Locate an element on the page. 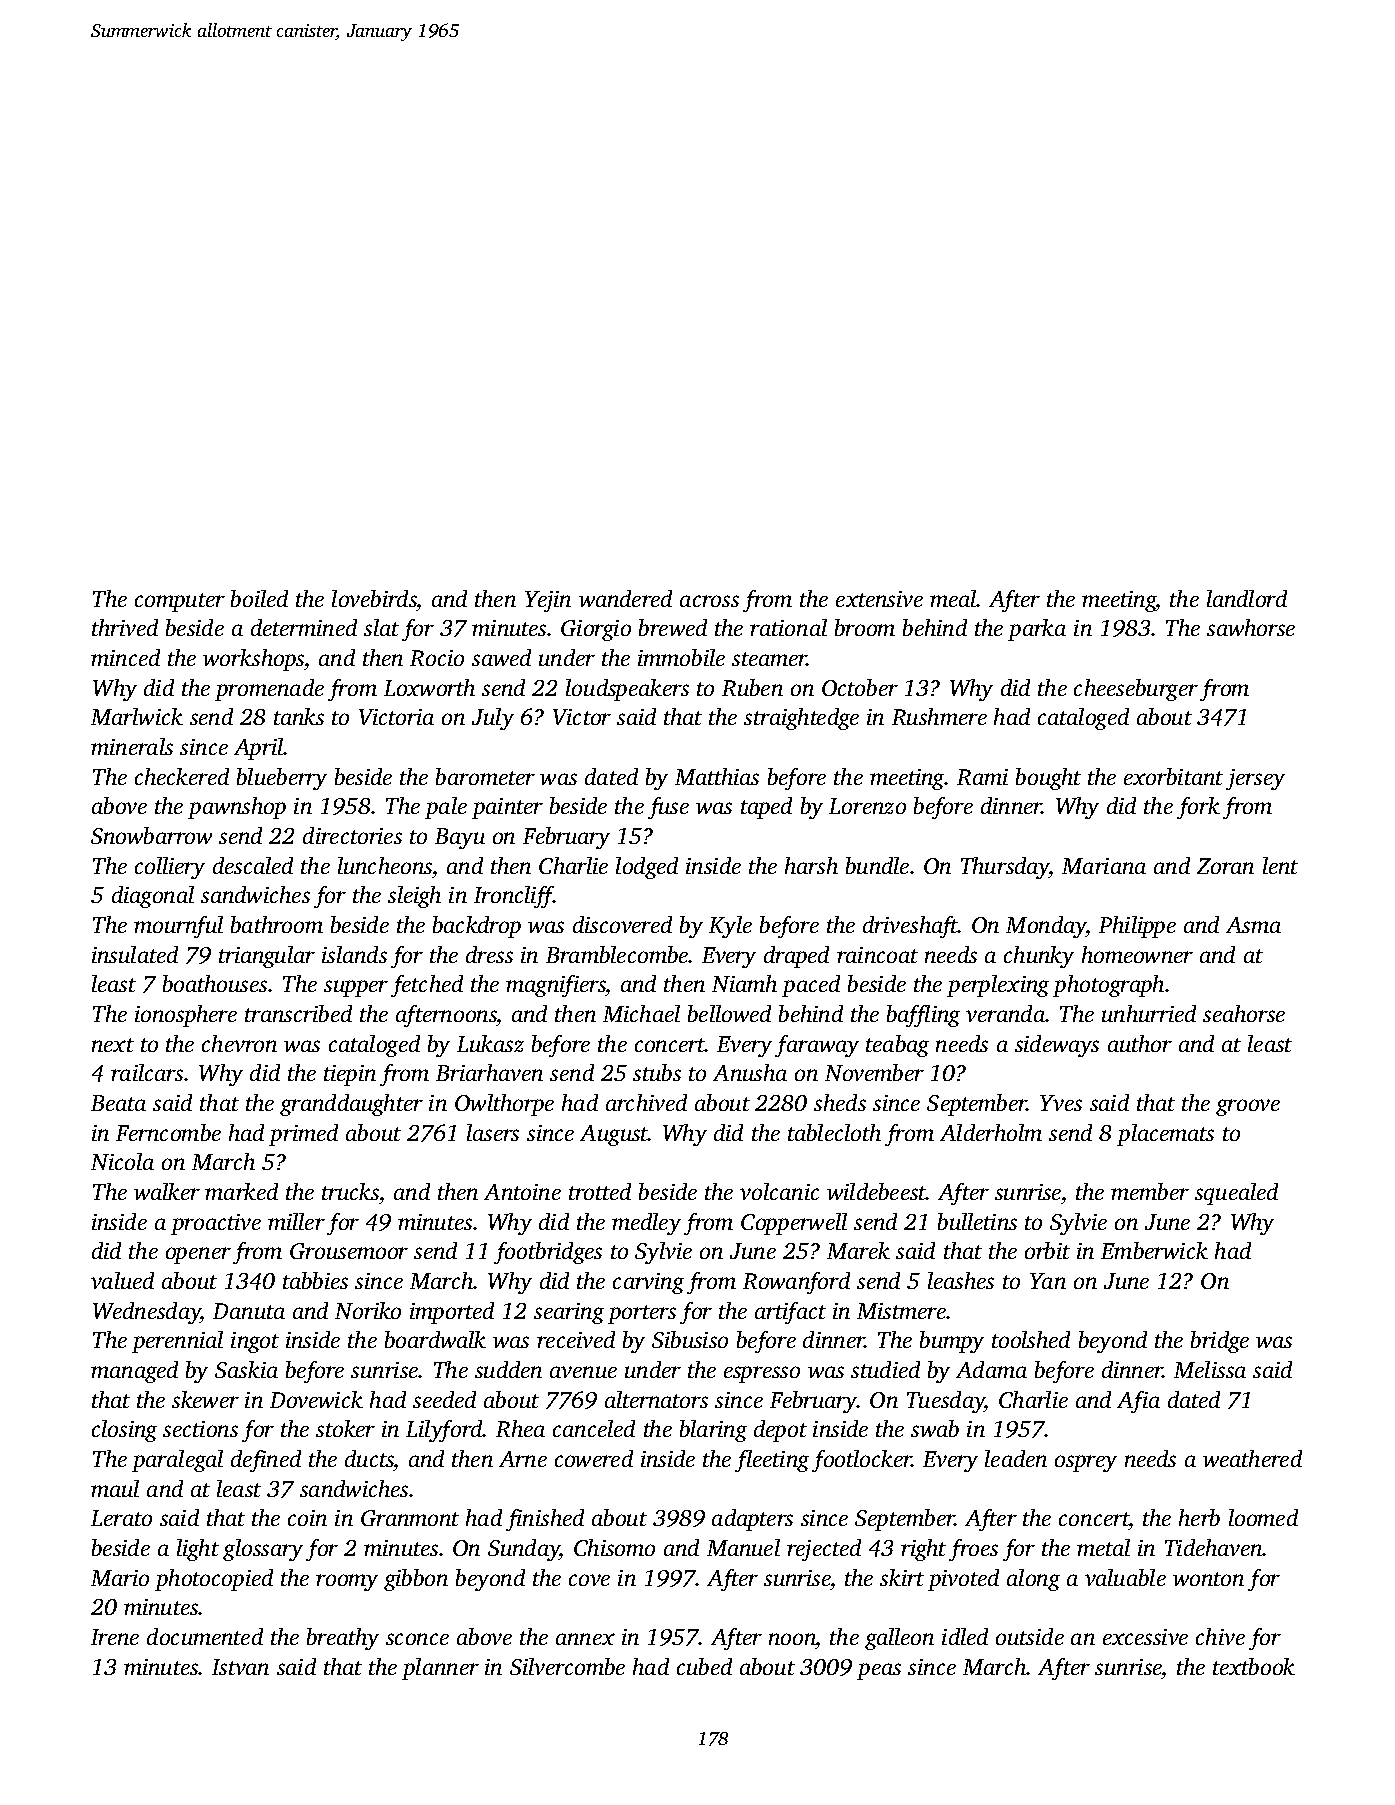 Image resolution: width=1395 pixels, height=1805 pixels. painter is located at coordinates (507, 808).
